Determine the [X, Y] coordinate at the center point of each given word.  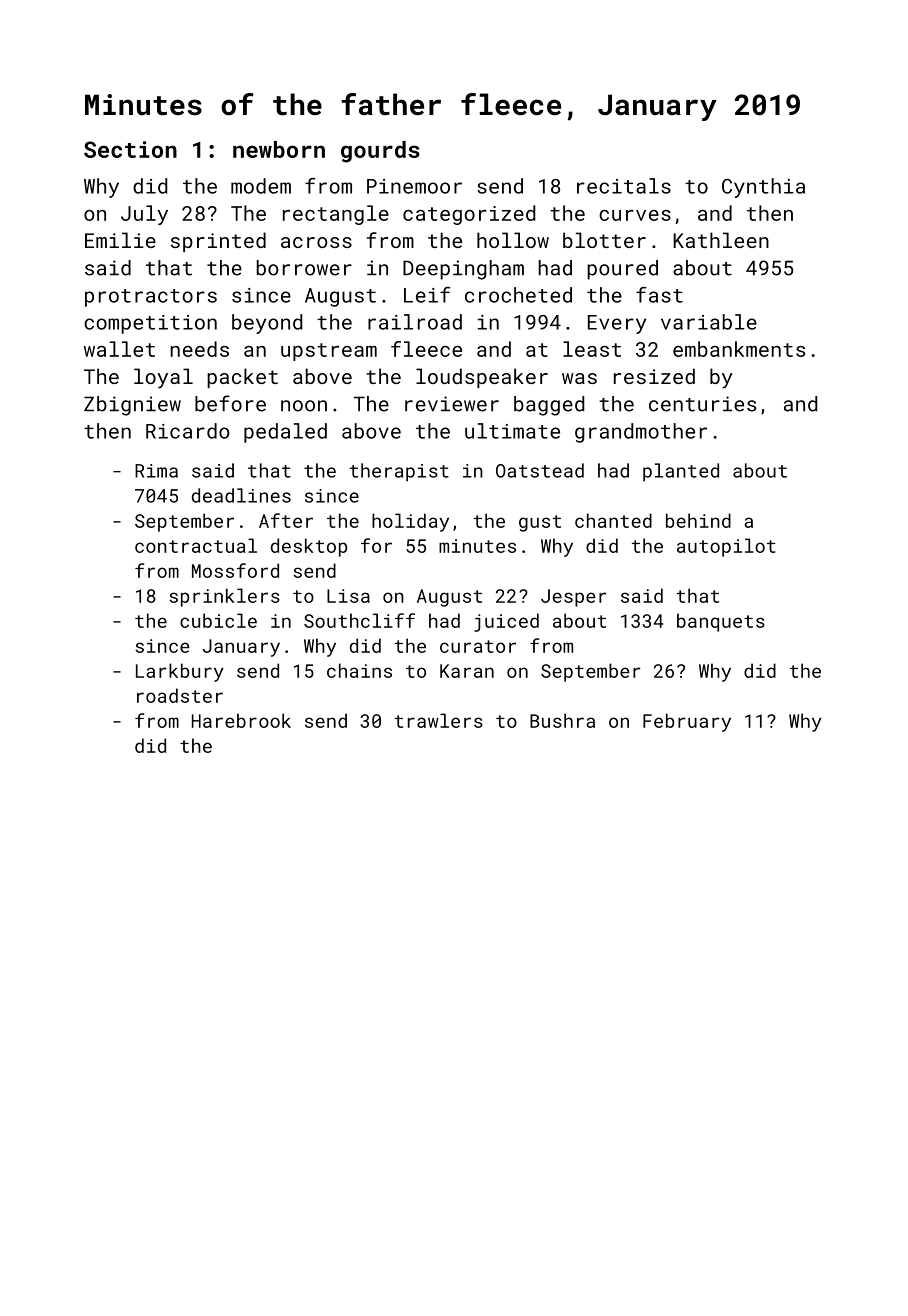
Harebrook [241, 720]
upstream [329, 352]
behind [698, 520]
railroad [415, 322]
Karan [467, 671]
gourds [380, 152]
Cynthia [763, 188]
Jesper [574, 598]
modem [261, 186]
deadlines [241, 495]
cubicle [218, 620]
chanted [613, 520]
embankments [739, 349]
